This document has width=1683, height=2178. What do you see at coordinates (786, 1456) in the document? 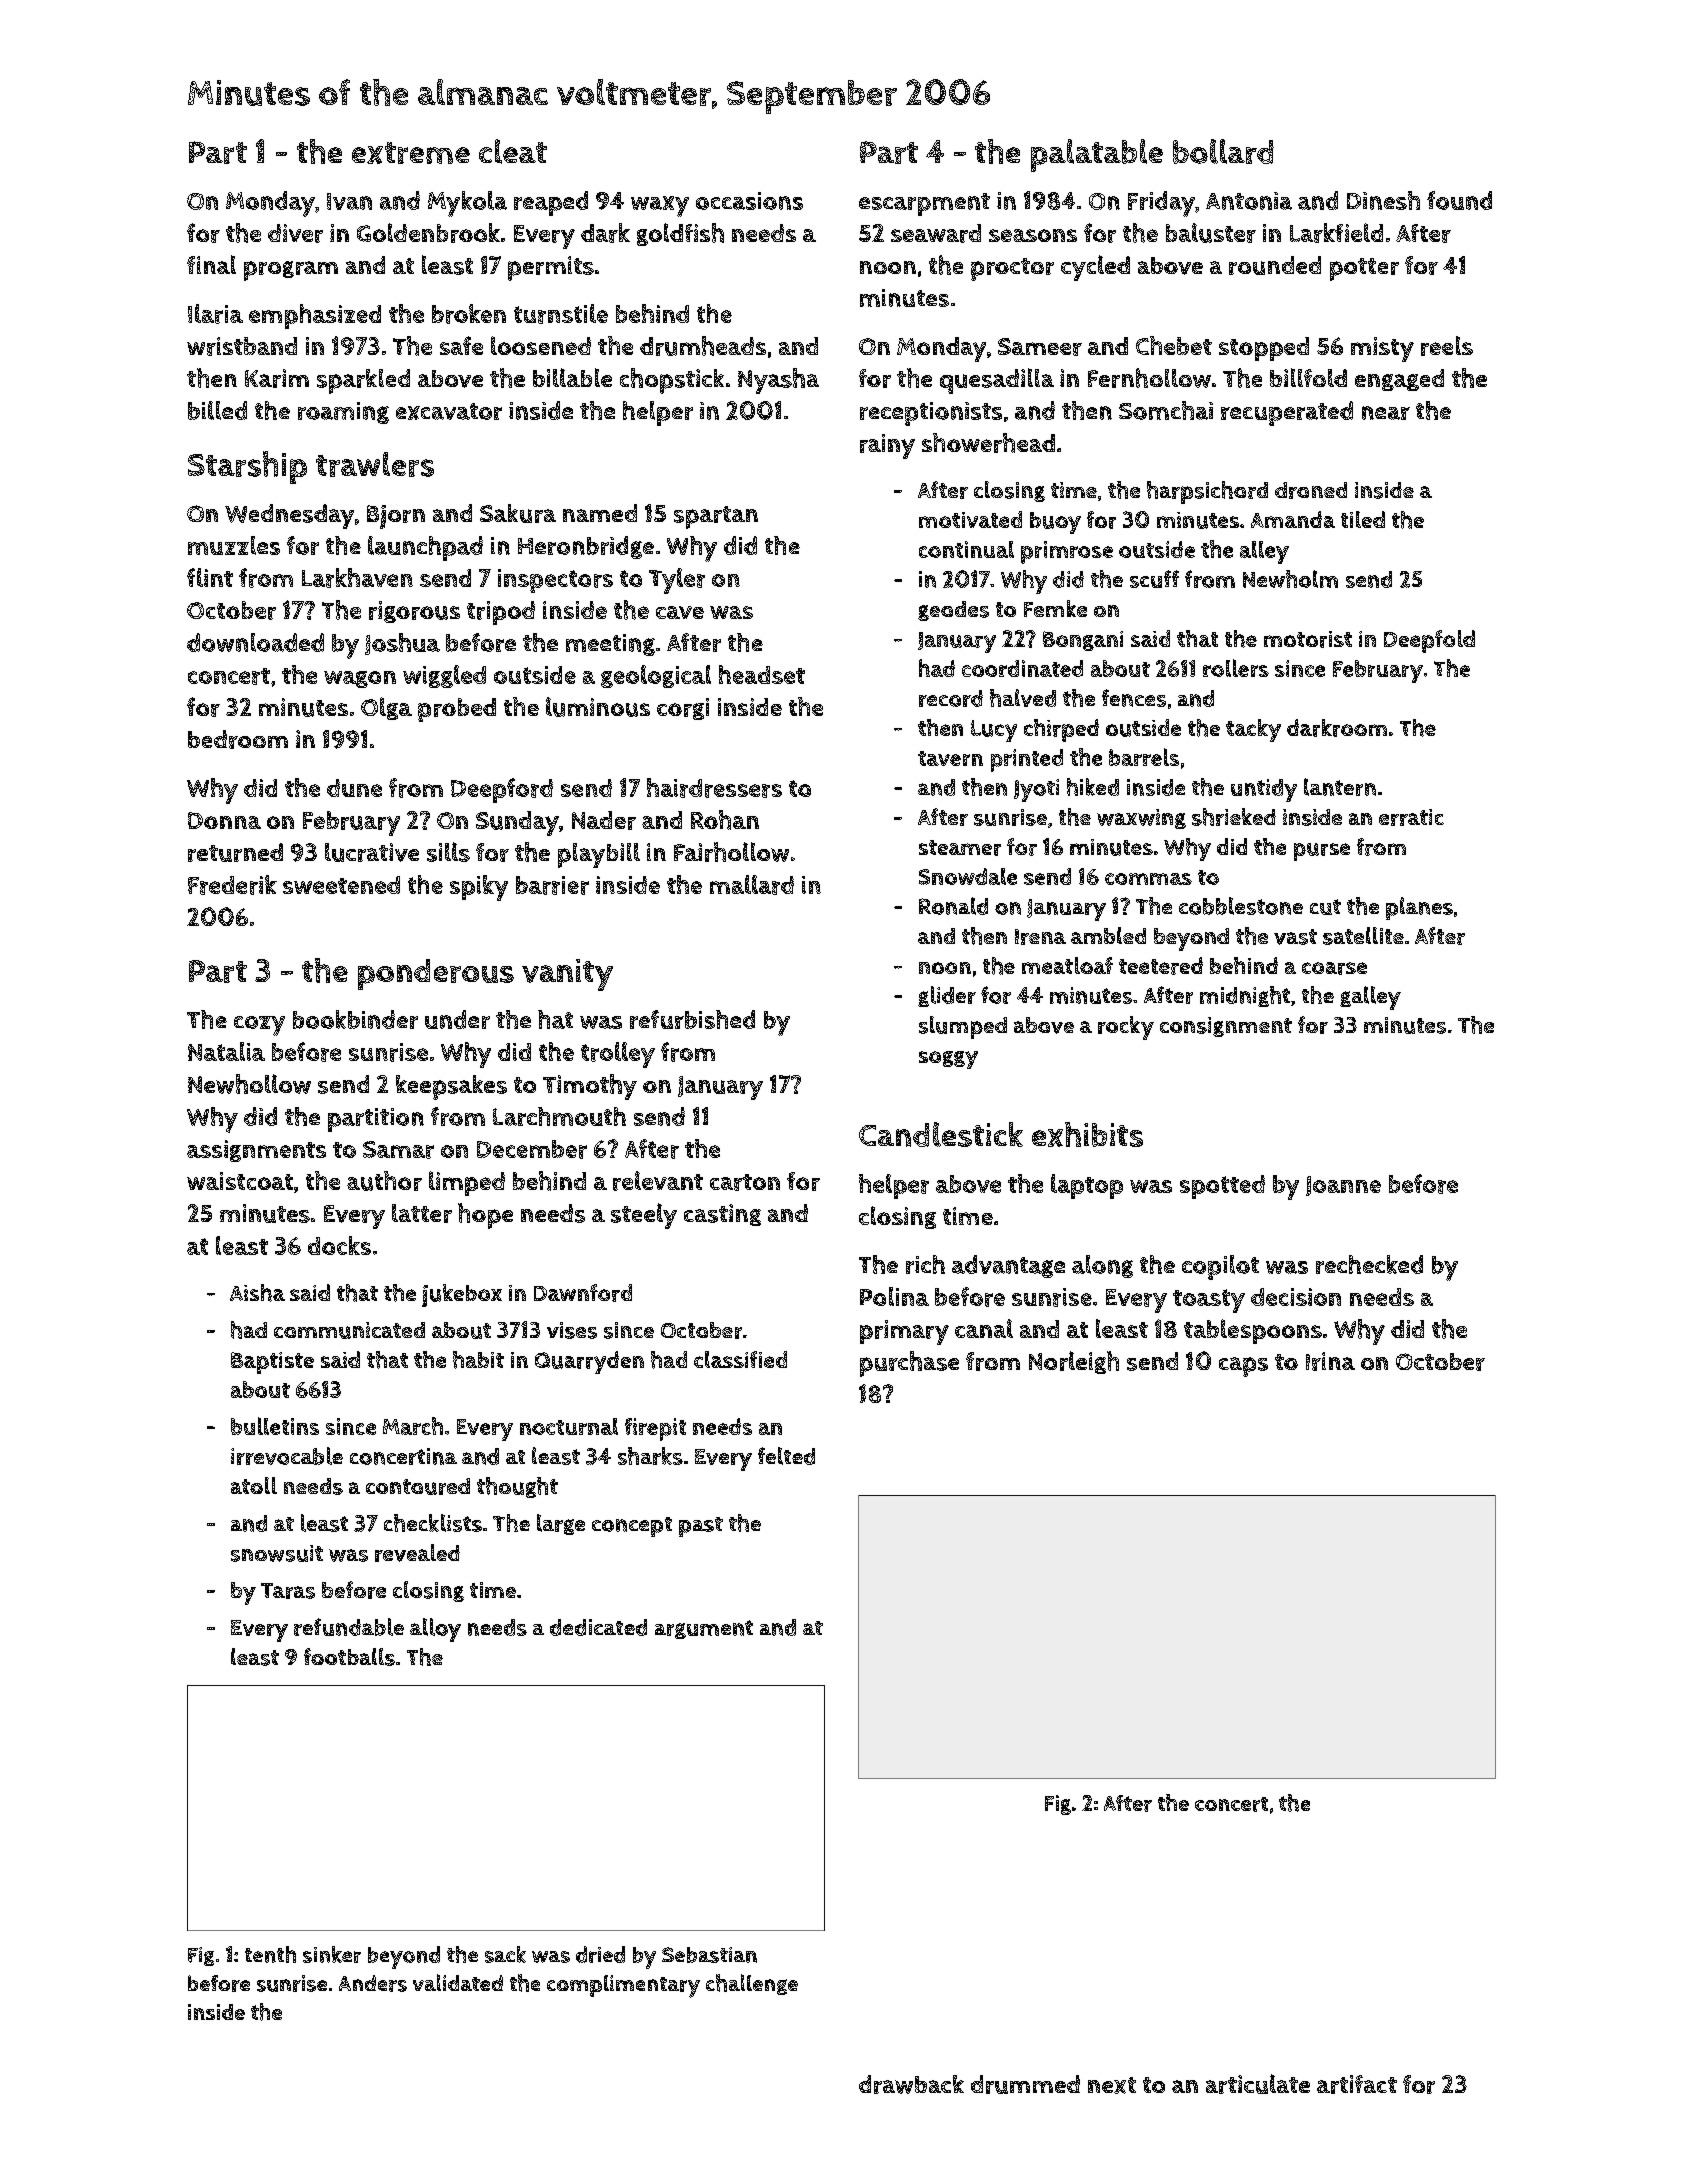
I see `felted` at bounding box center [786, 1456].
